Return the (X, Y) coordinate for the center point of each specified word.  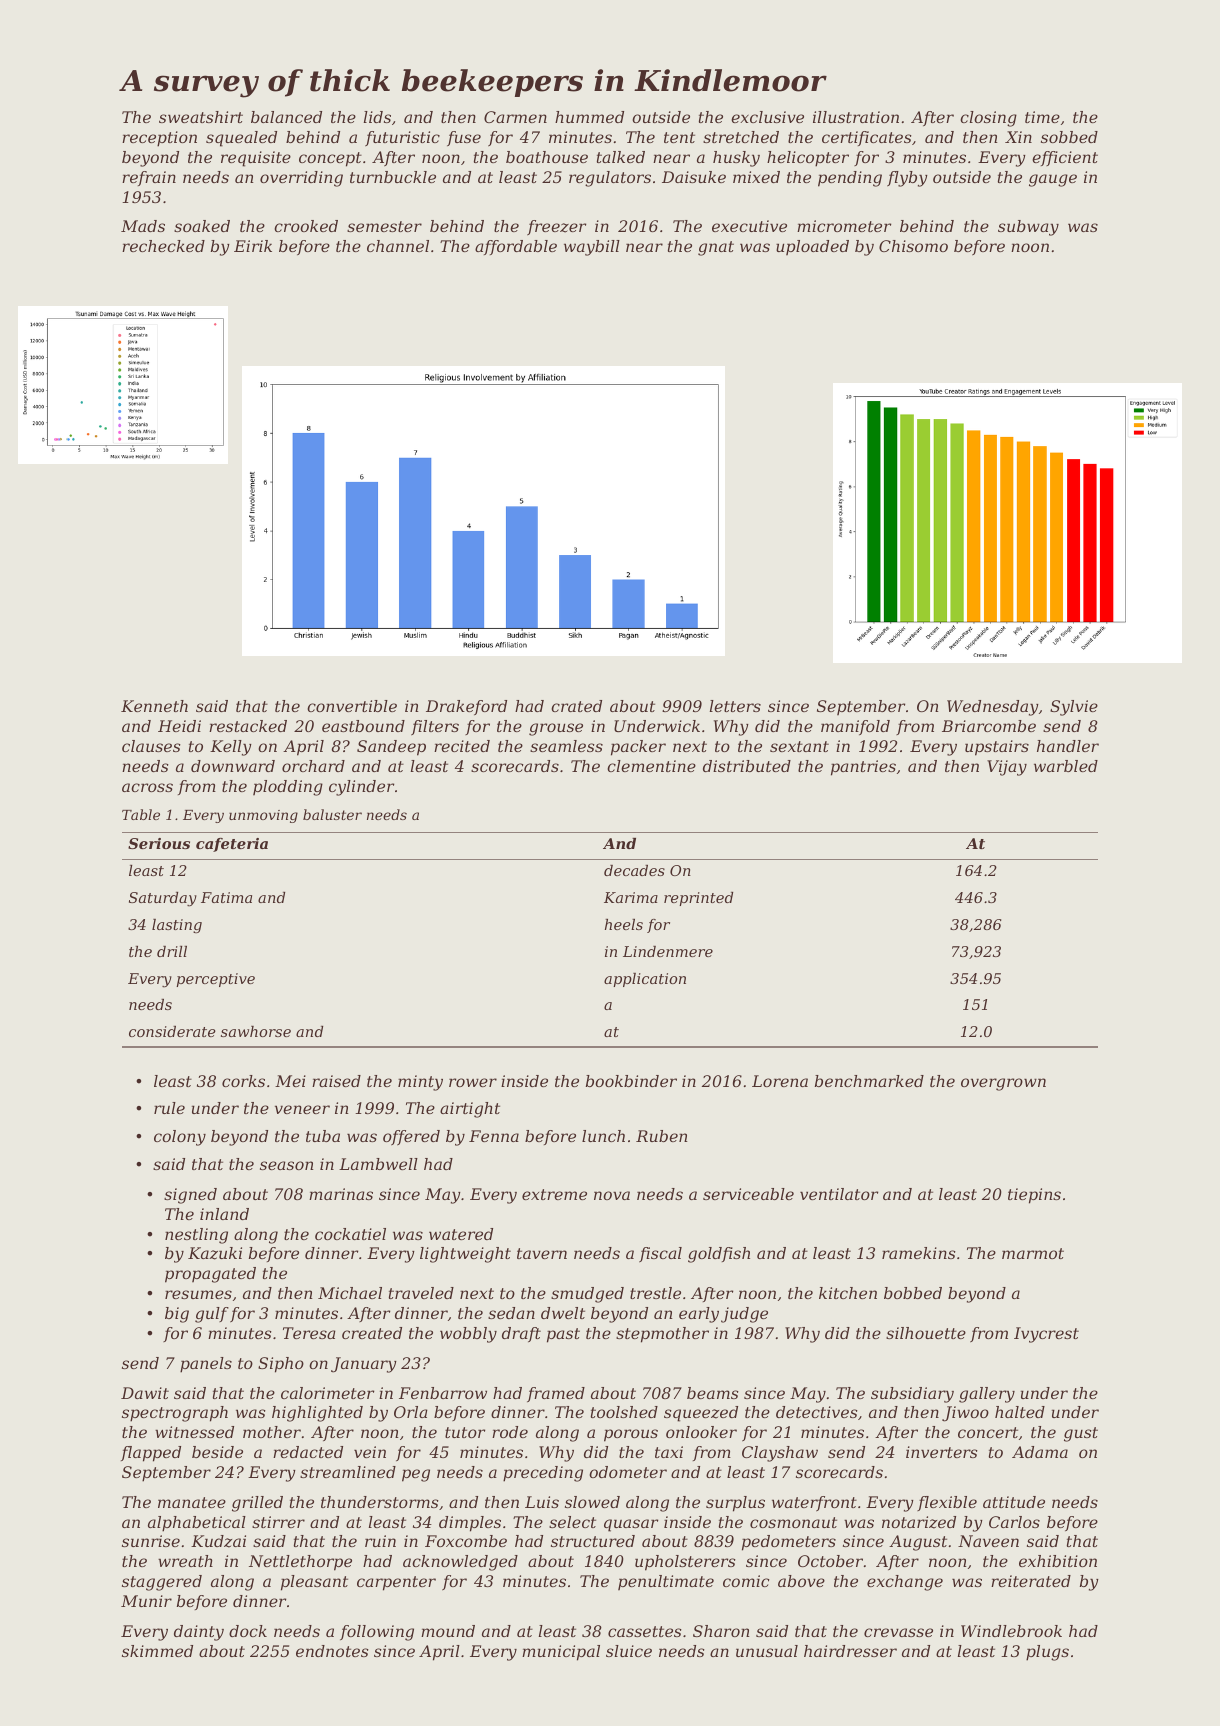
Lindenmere (668, 951)
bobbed (913, 1293)
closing (988, 119)
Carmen (515, 117)
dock (248, 1631)
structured (593, 1541)
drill (172, 951)
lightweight (465, 1255)
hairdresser (850, 1651)
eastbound (363, 726)
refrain (149, 178)
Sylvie (1074, 708)
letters (735, 706)
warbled (1066, 766)
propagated (210, 1275)
